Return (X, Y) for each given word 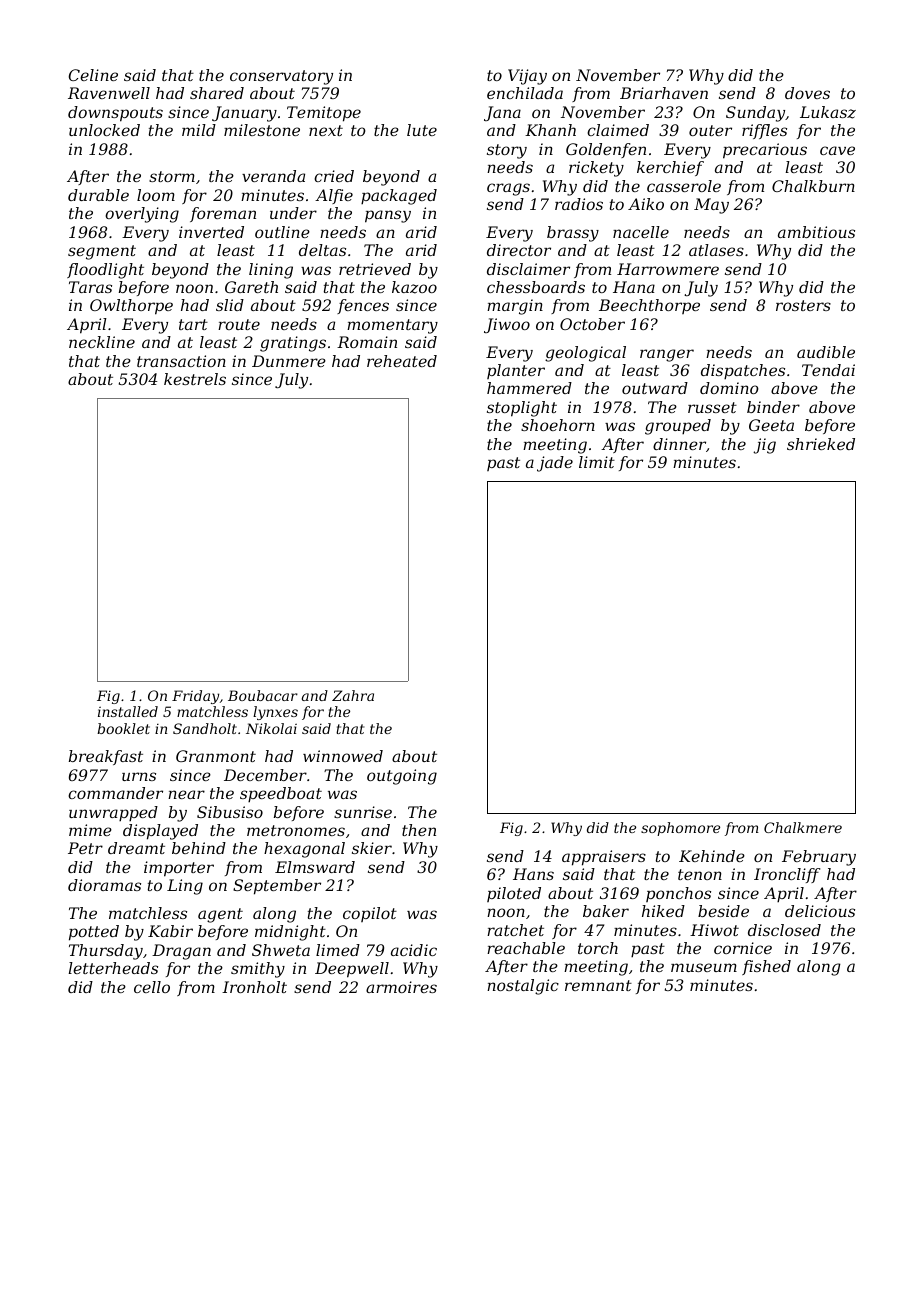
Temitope (324, 114)
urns (139, 776)
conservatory (281, 77)
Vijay (527, 77)
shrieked (821, 444)
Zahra (353, 695)
